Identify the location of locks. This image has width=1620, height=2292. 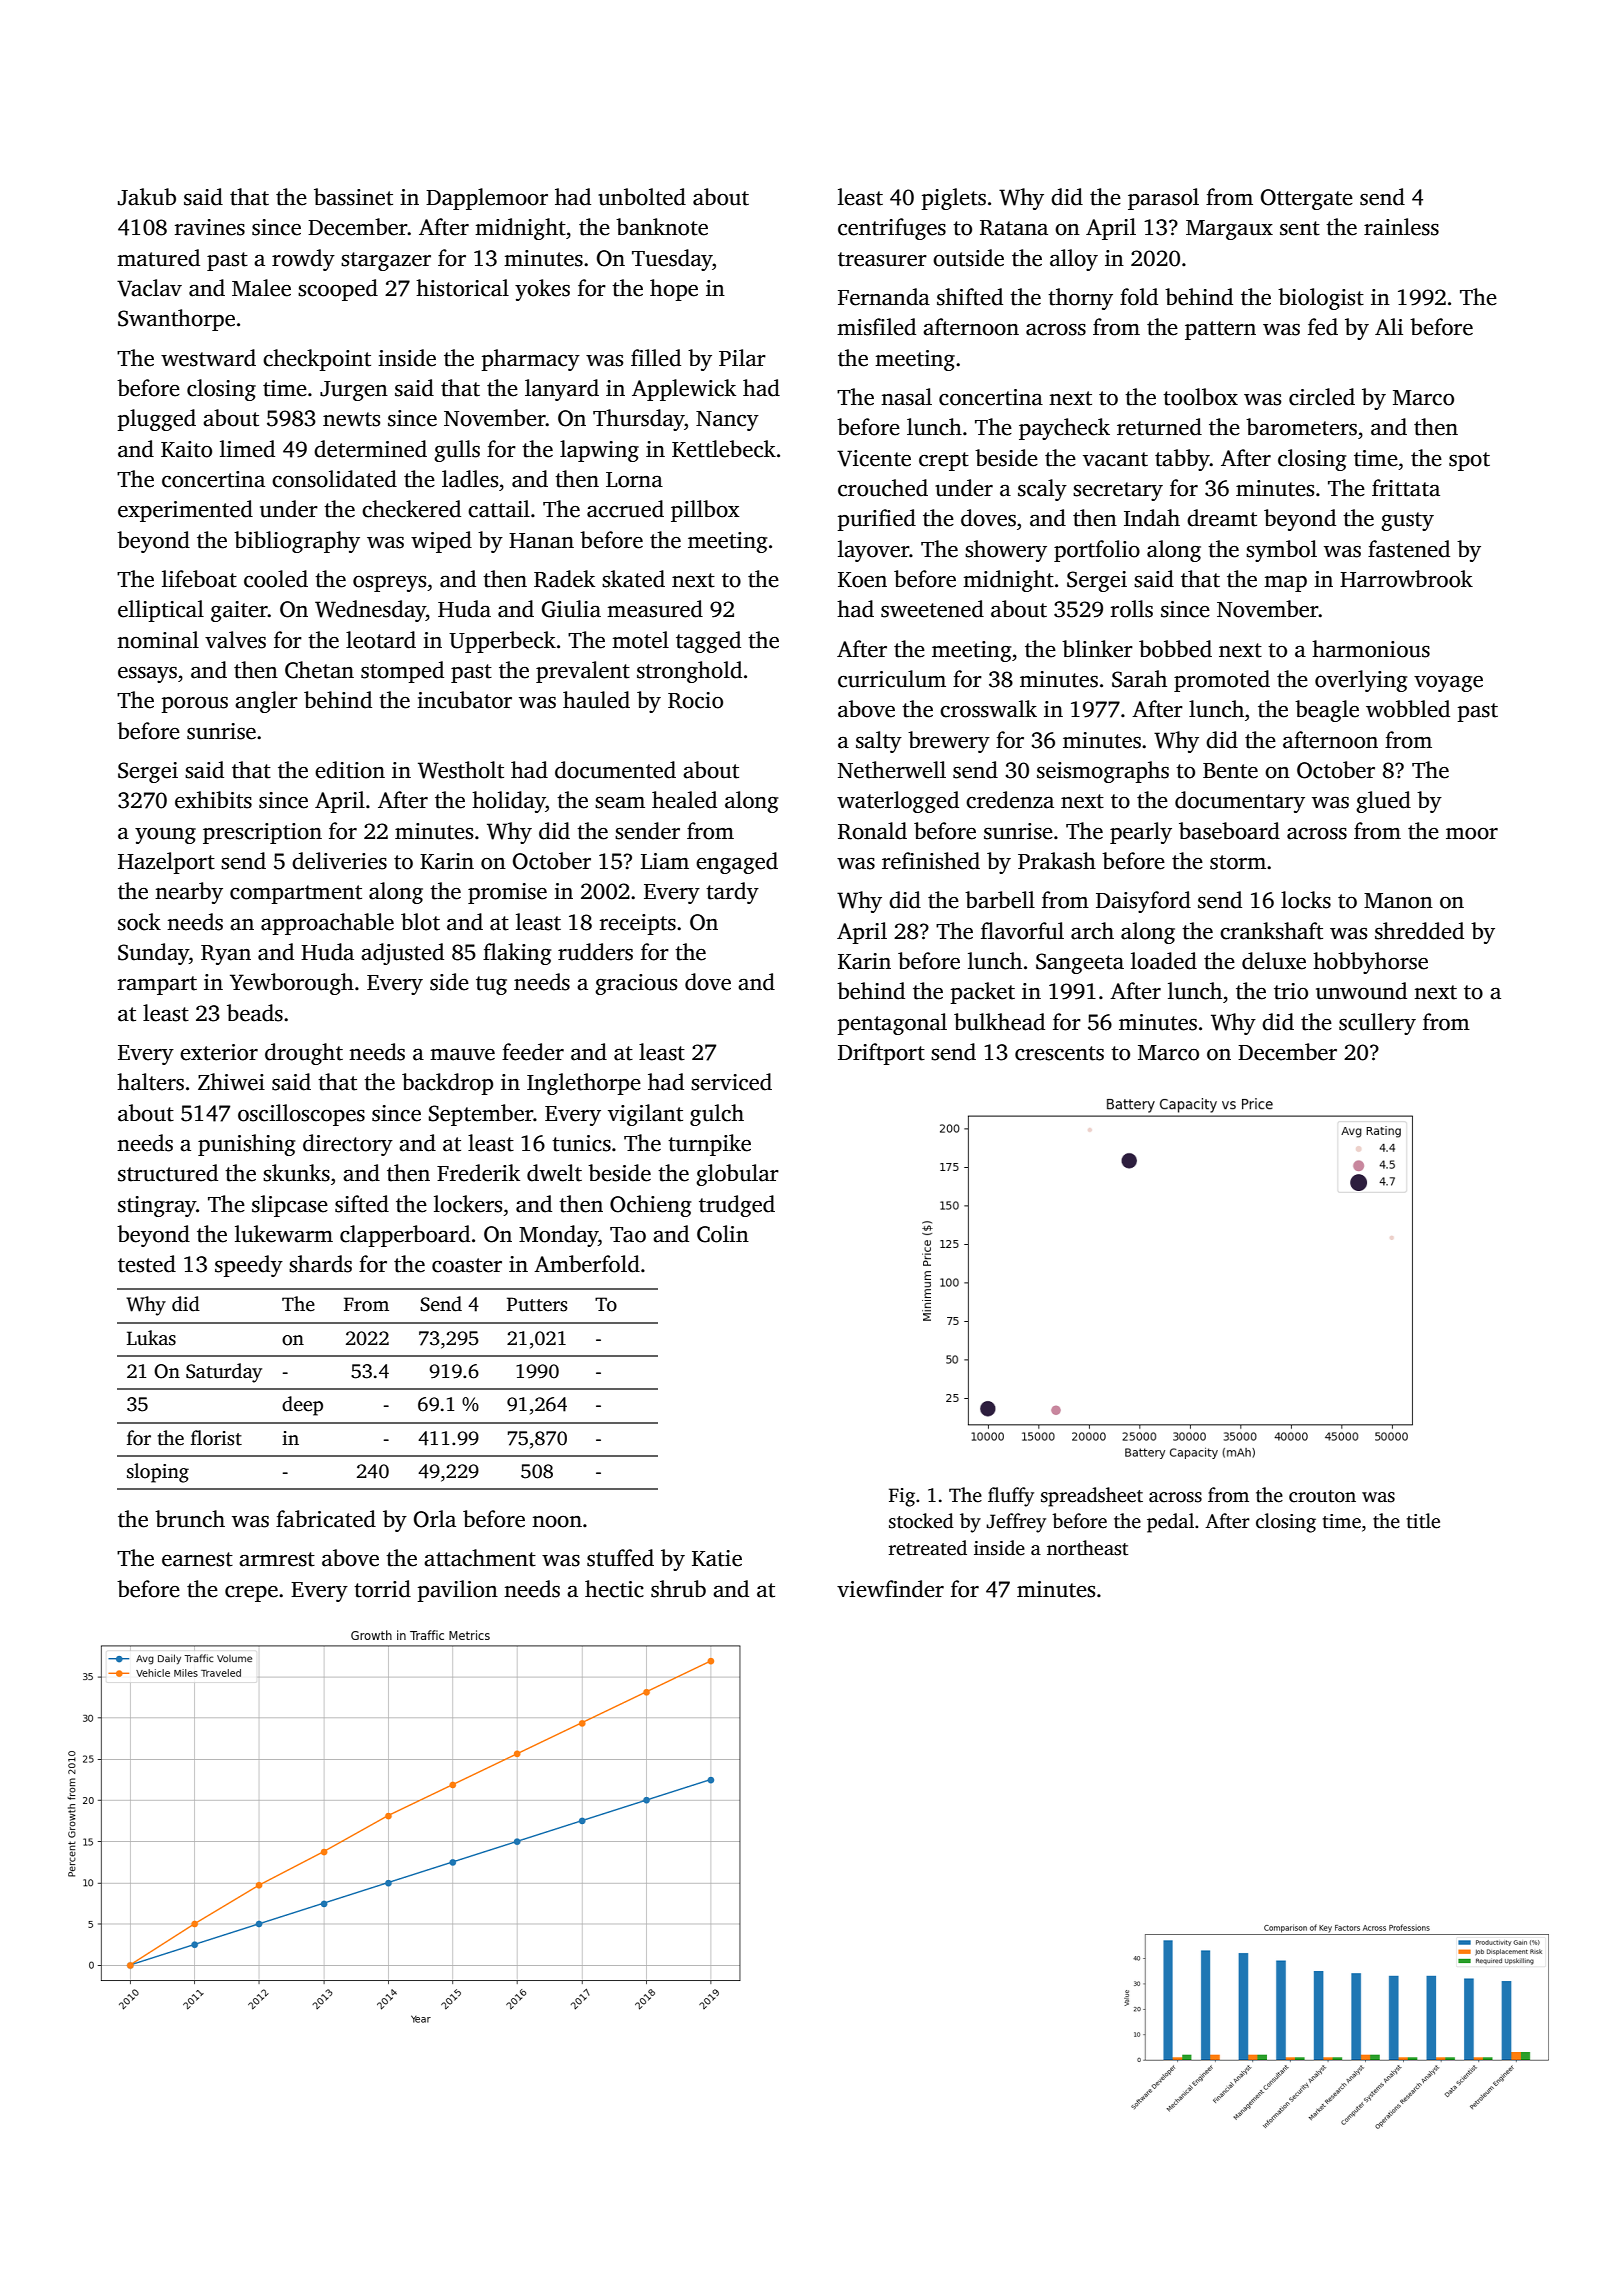
(1306, 900).
